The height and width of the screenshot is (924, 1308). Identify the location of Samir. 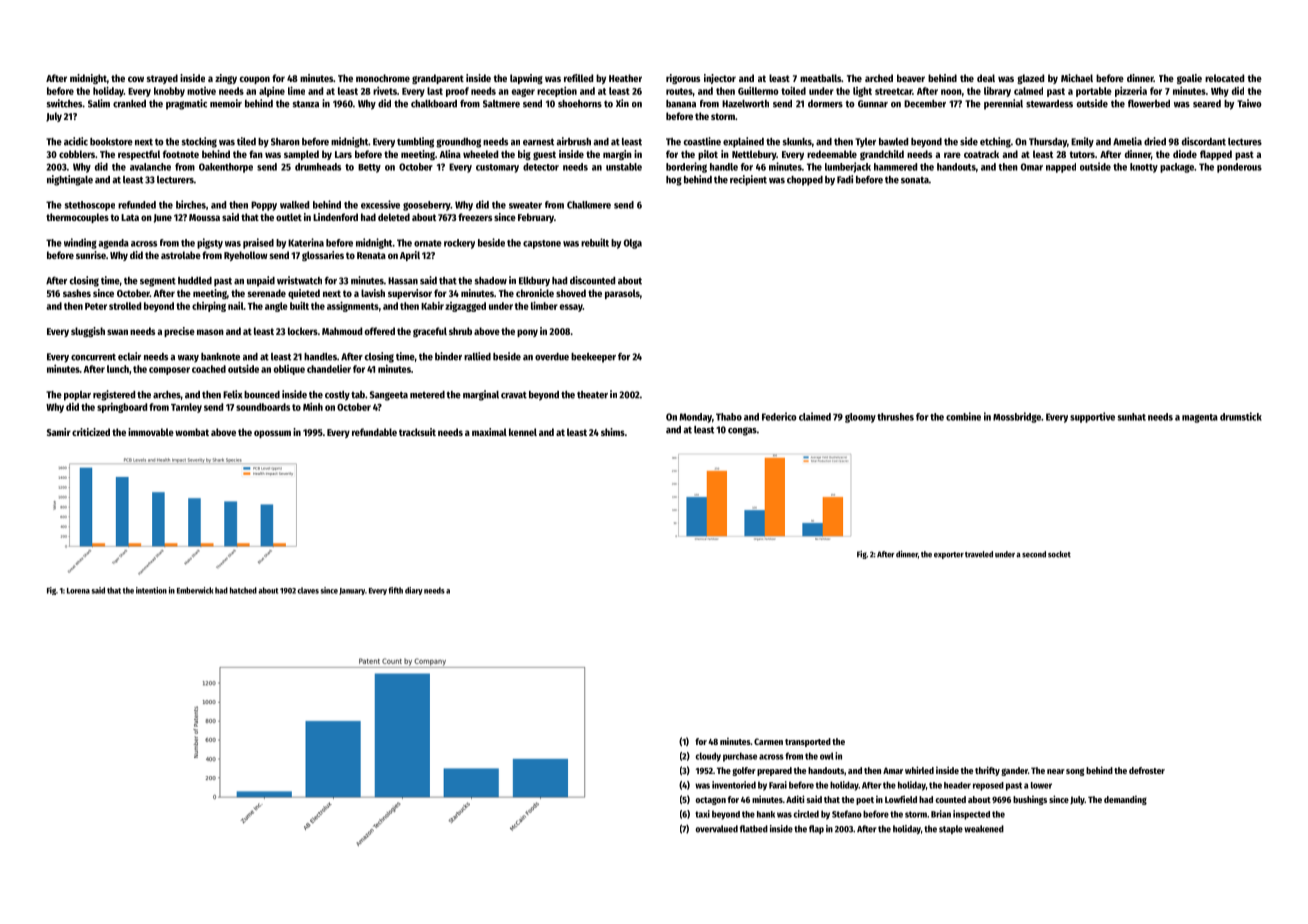
(59, 432).
